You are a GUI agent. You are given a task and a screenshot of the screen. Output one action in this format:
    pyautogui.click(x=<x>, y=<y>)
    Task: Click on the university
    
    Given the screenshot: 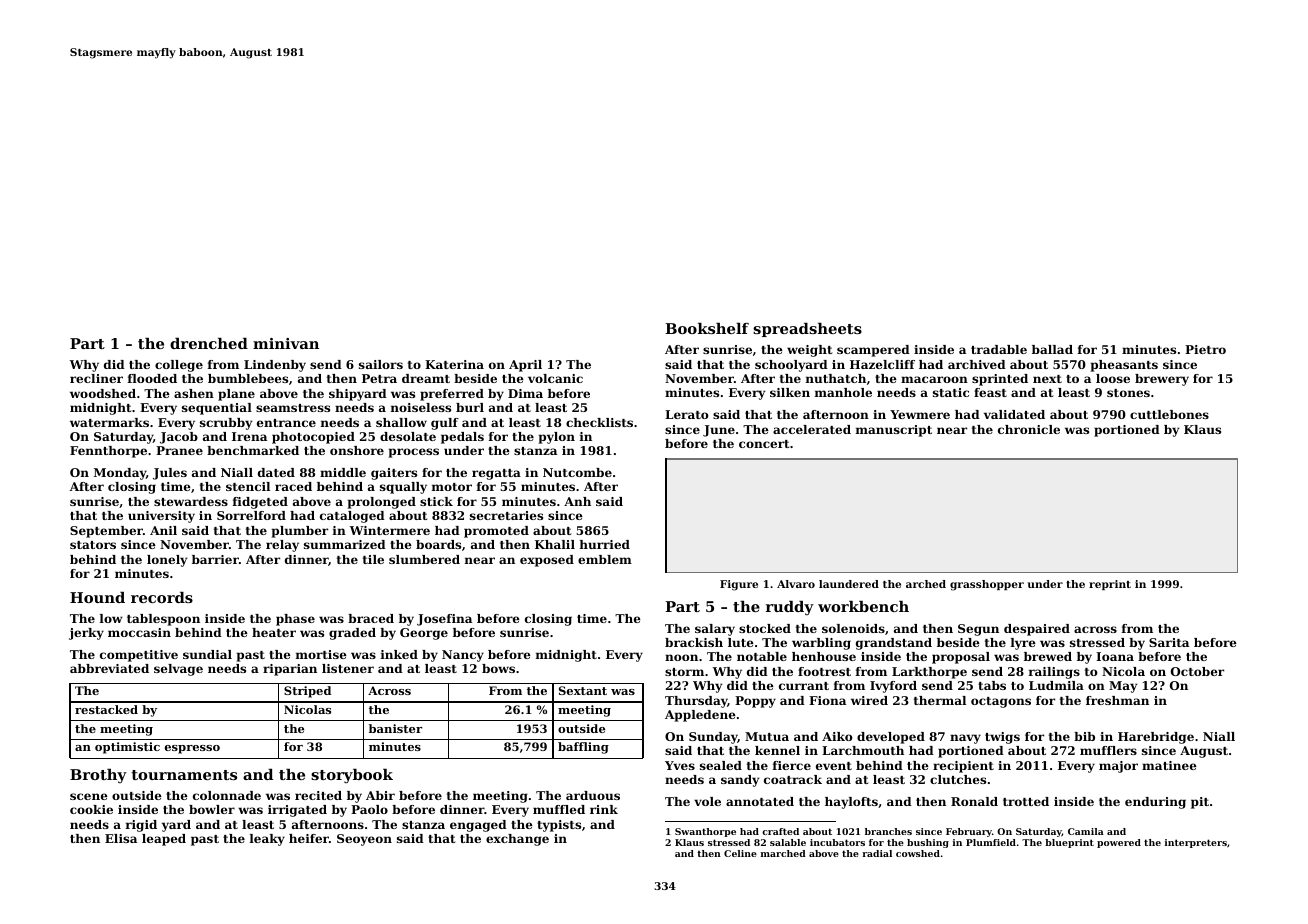 What is the action you would take?
    pyautogui.click(x=161, y=517)
